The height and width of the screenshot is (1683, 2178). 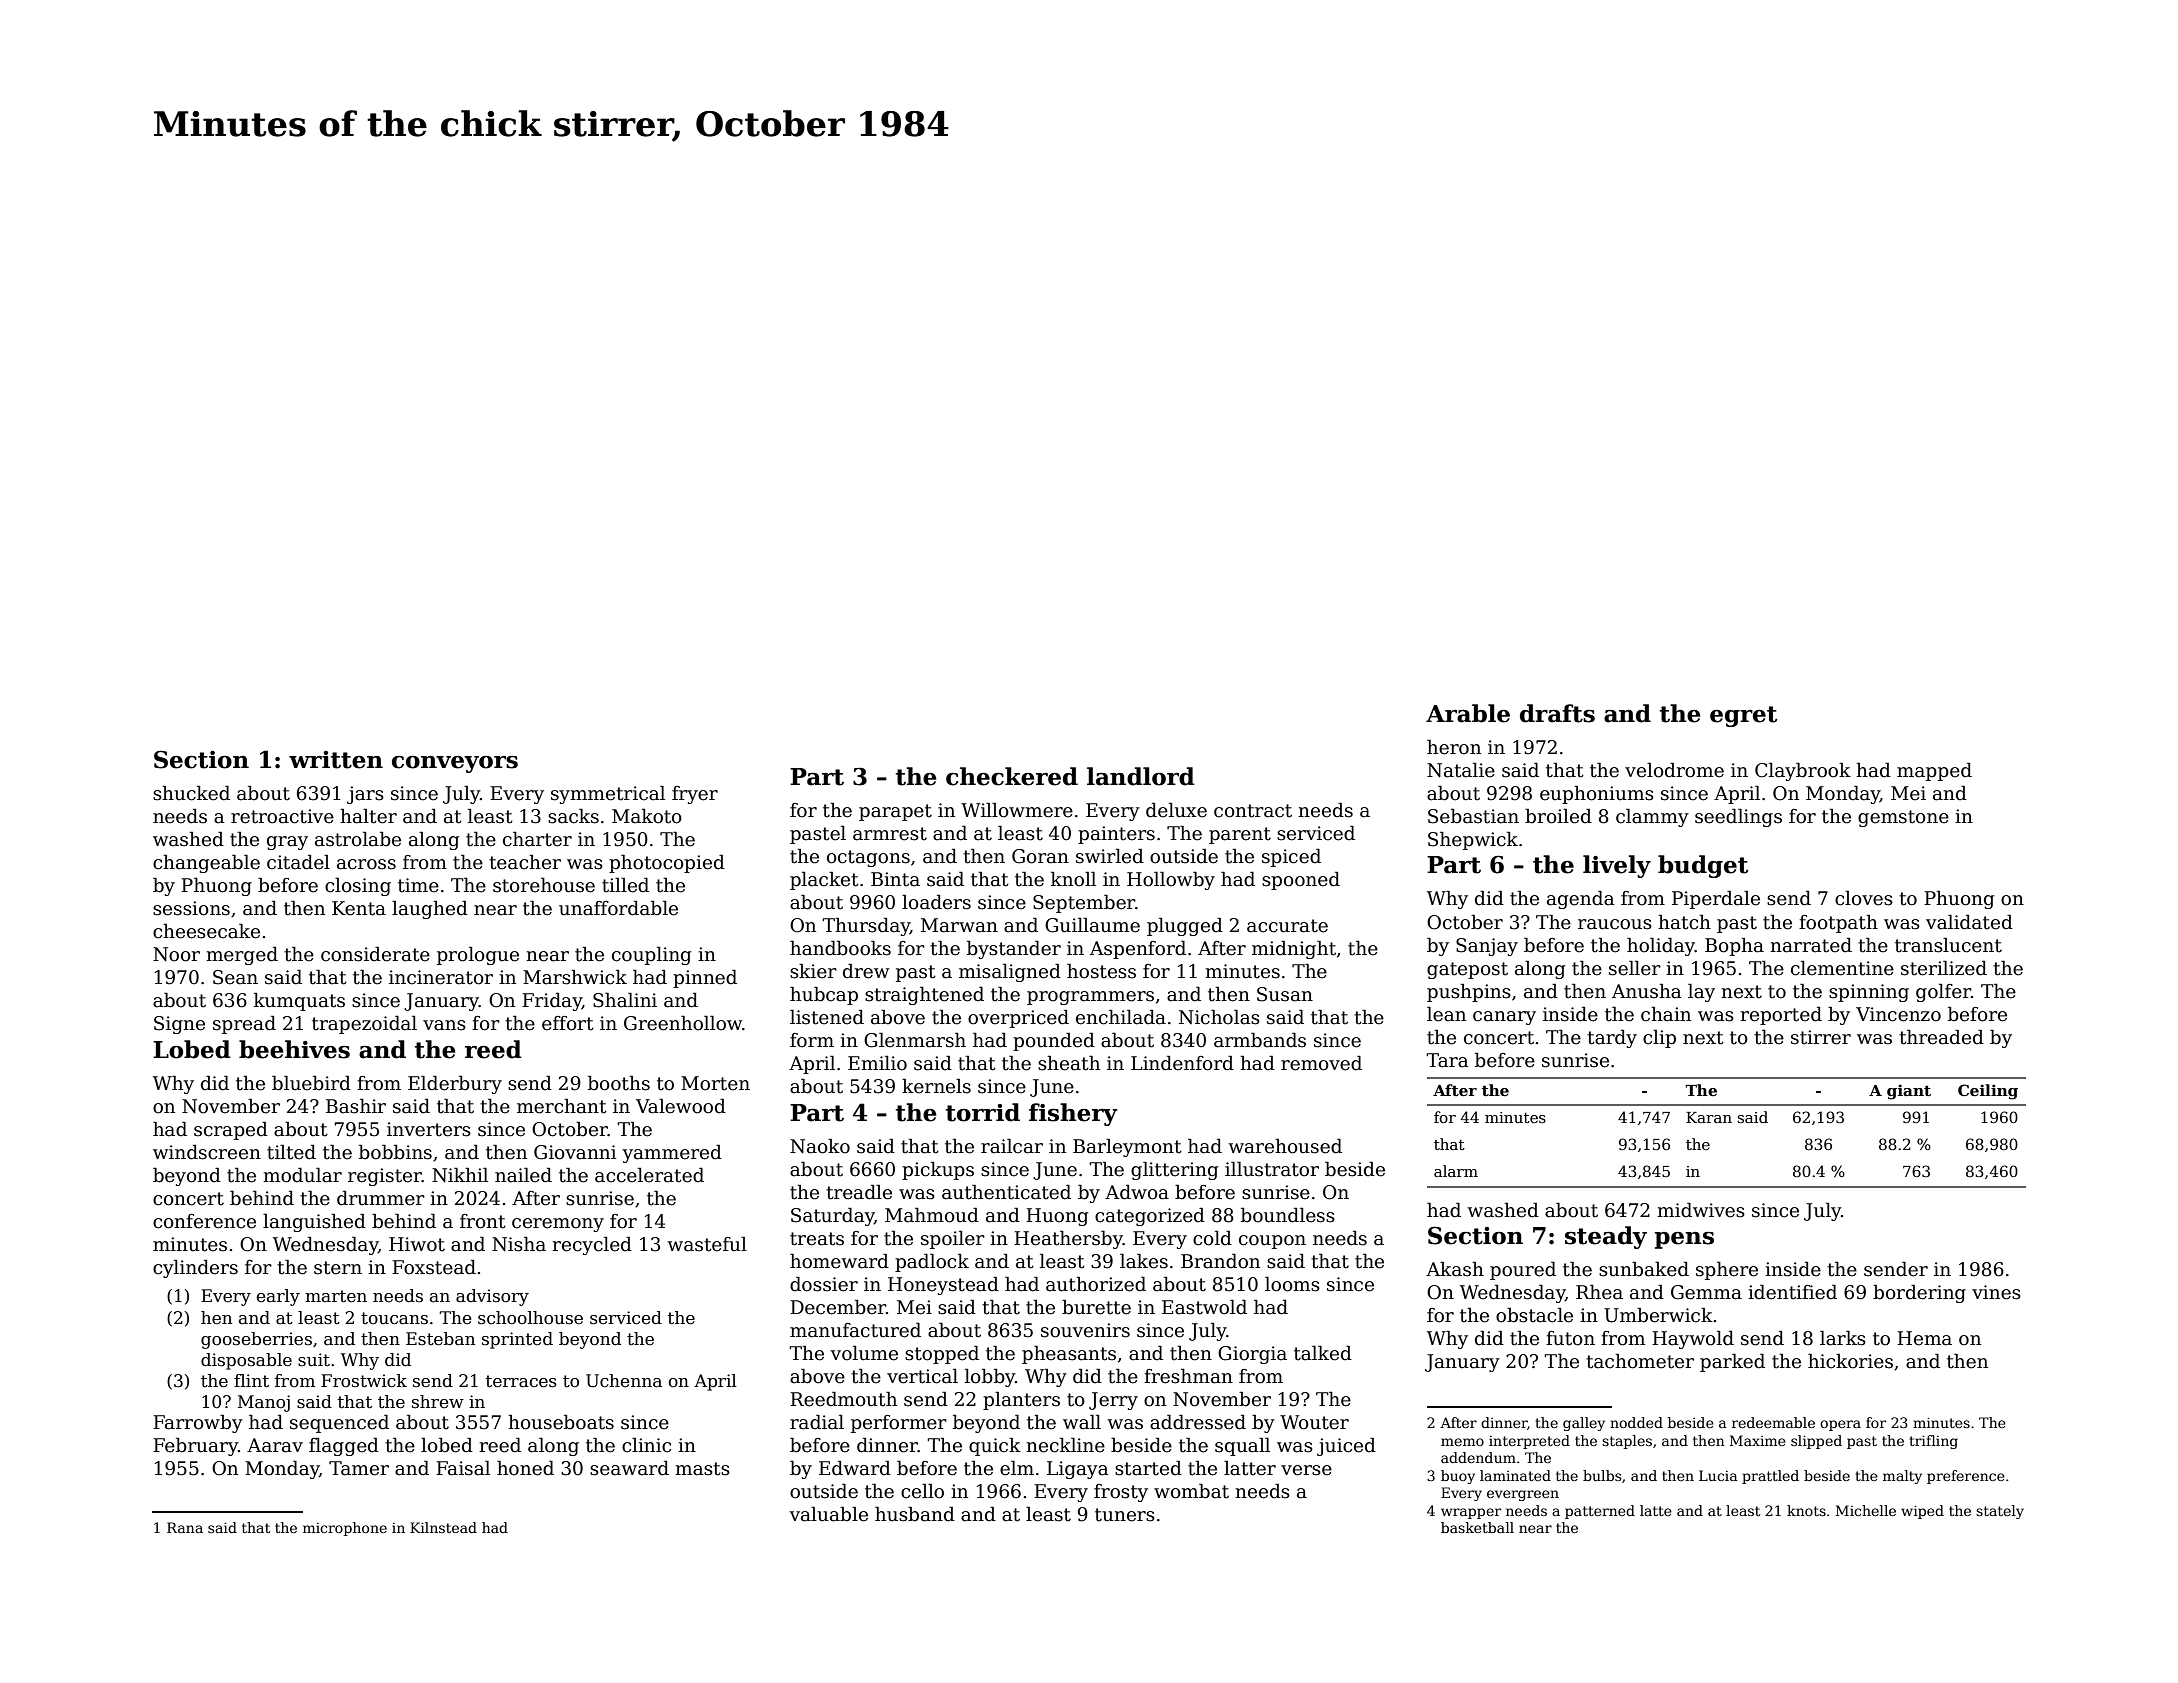 What do you see at coordinates (1659, 1038) in the screenshot?
I see `clip` at bounding box center [1659, 1038].
